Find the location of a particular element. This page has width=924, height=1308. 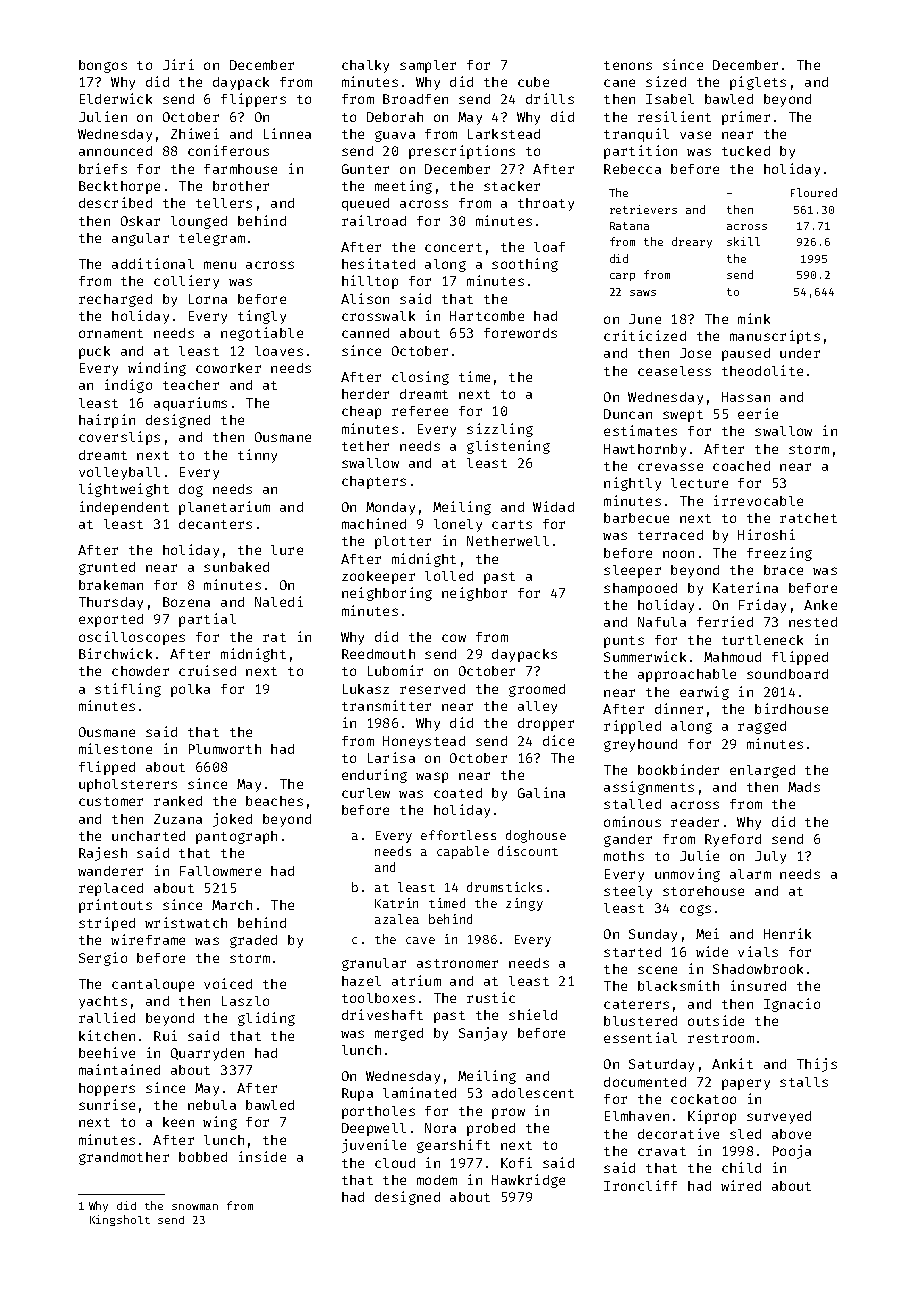

Elderwick is located at coordinates (116, 98).
